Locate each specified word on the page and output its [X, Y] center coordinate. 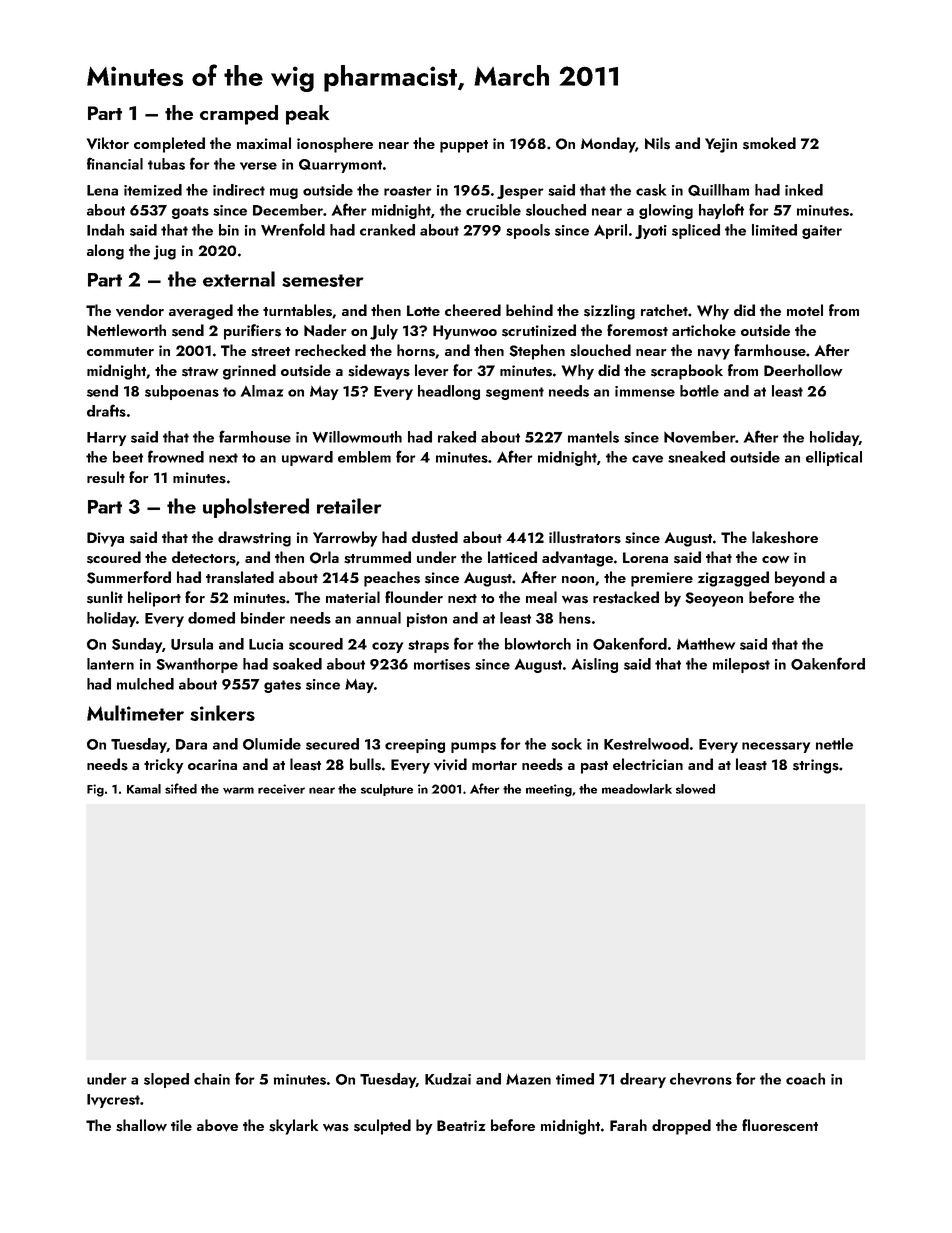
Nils [657, 143]
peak [307, 115]
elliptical [834, 458]
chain [212, 1079]
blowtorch [538, 644]
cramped [239, 115]
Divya [105, 539]
